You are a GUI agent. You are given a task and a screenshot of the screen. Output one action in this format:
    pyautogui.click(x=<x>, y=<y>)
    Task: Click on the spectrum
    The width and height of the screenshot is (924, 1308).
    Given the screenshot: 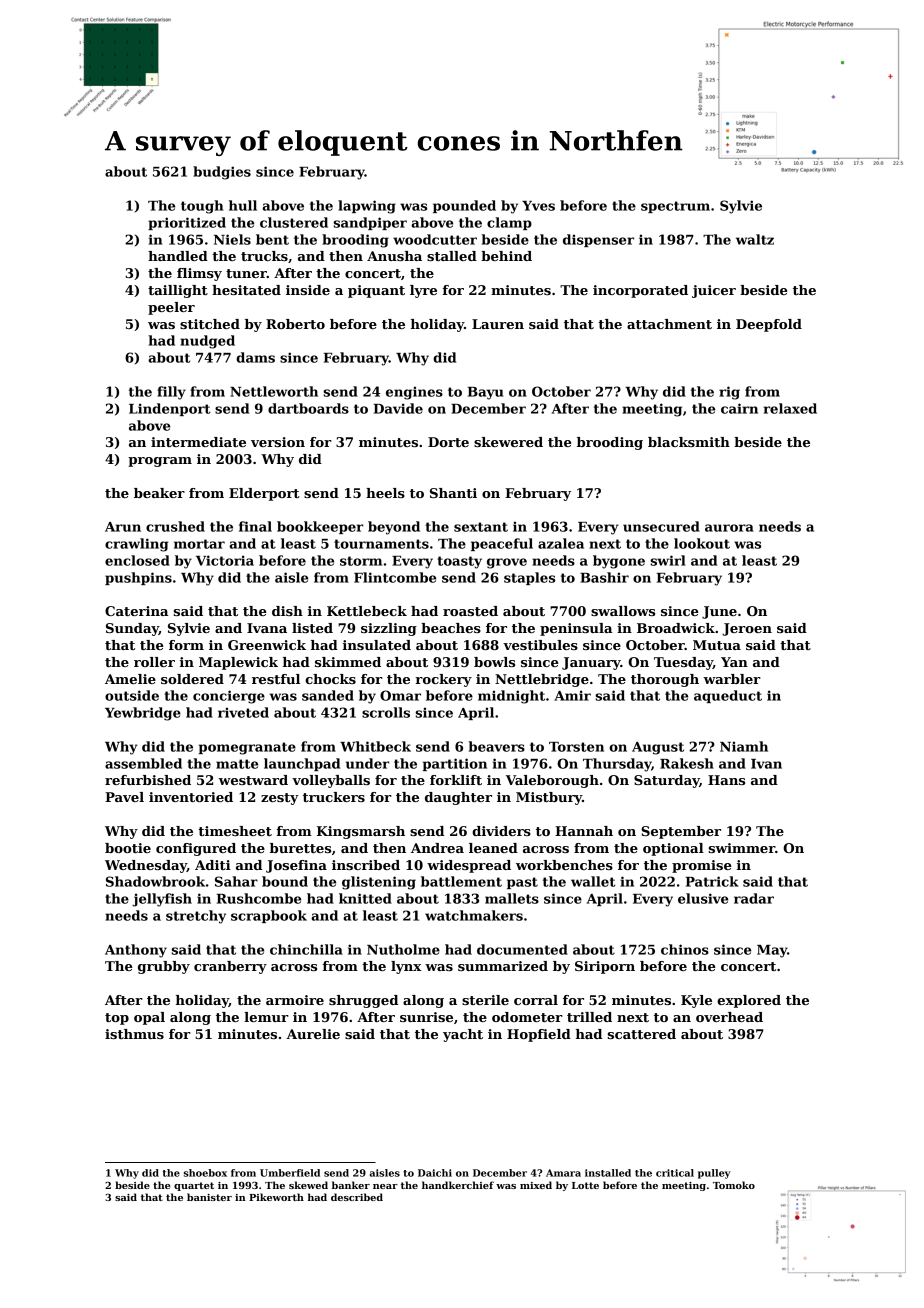 What is the action you would take?
    pyautogui.click(x=675, y=207)
